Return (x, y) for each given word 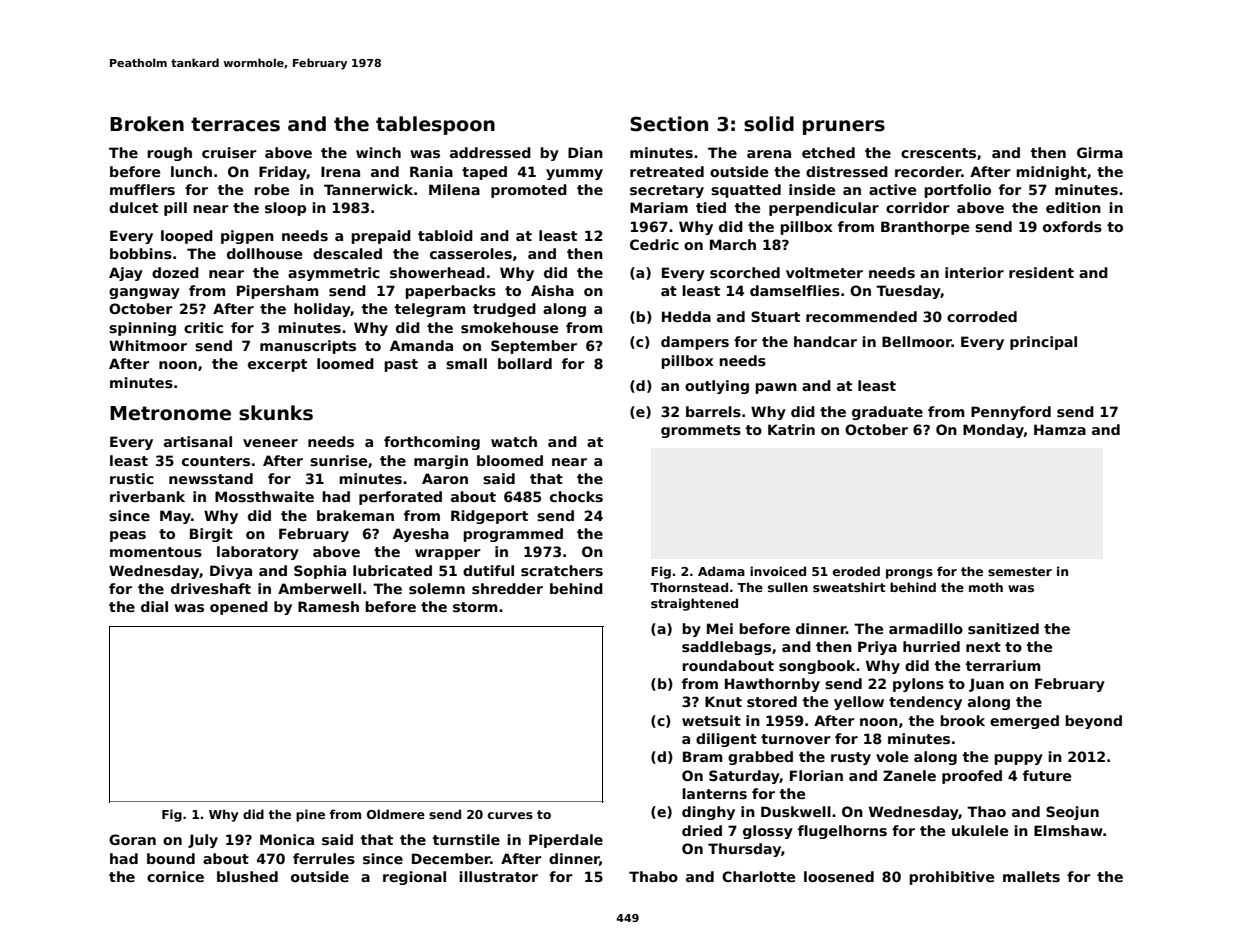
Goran (132, 839)
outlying (717, 387)
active (892, 189)
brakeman (355, 515)
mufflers (142, 189)
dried (702, 830)
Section (669, 124)
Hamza (1060, 429)
